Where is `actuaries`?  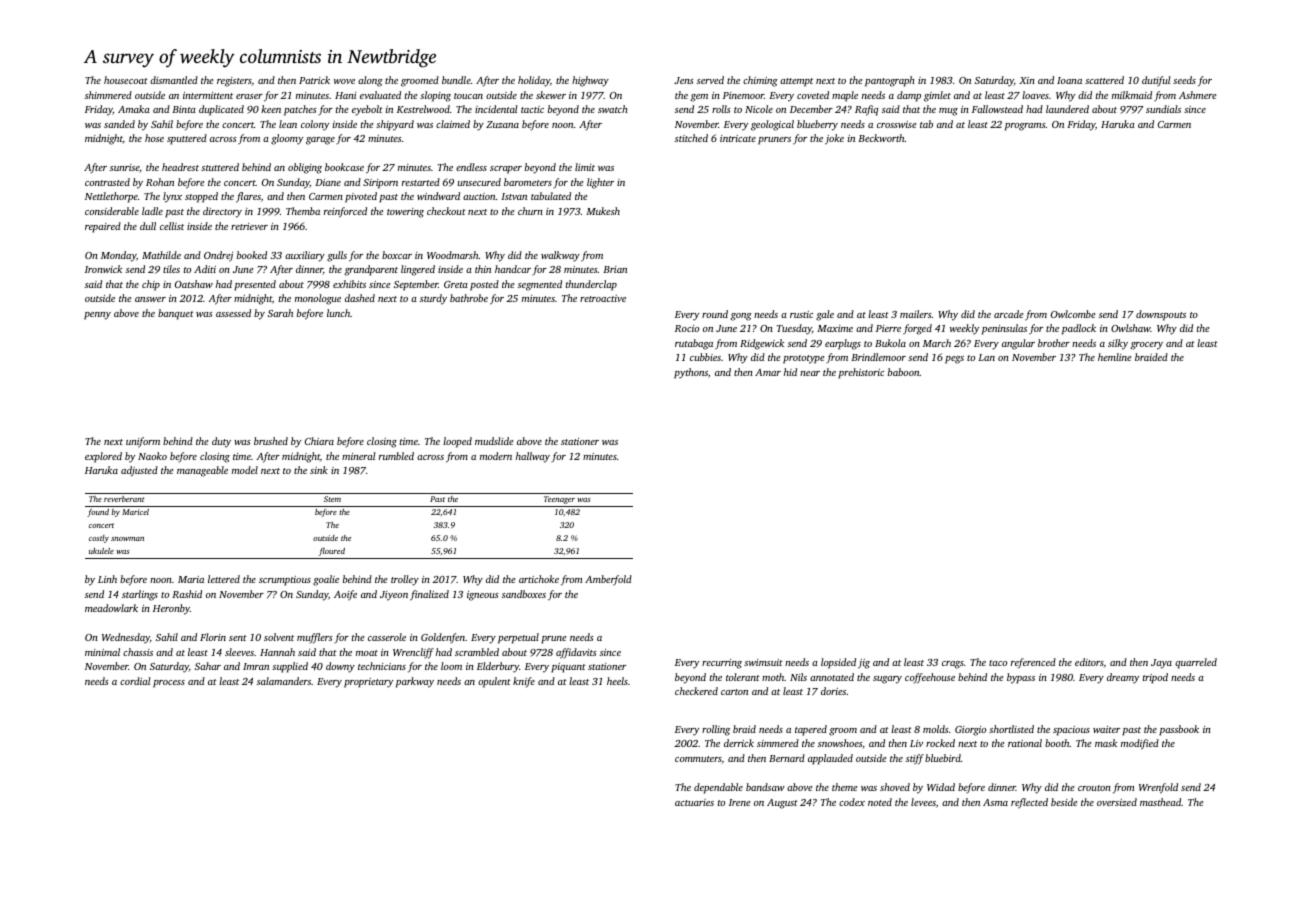 actuaries is located at coordinates (694, 802).
